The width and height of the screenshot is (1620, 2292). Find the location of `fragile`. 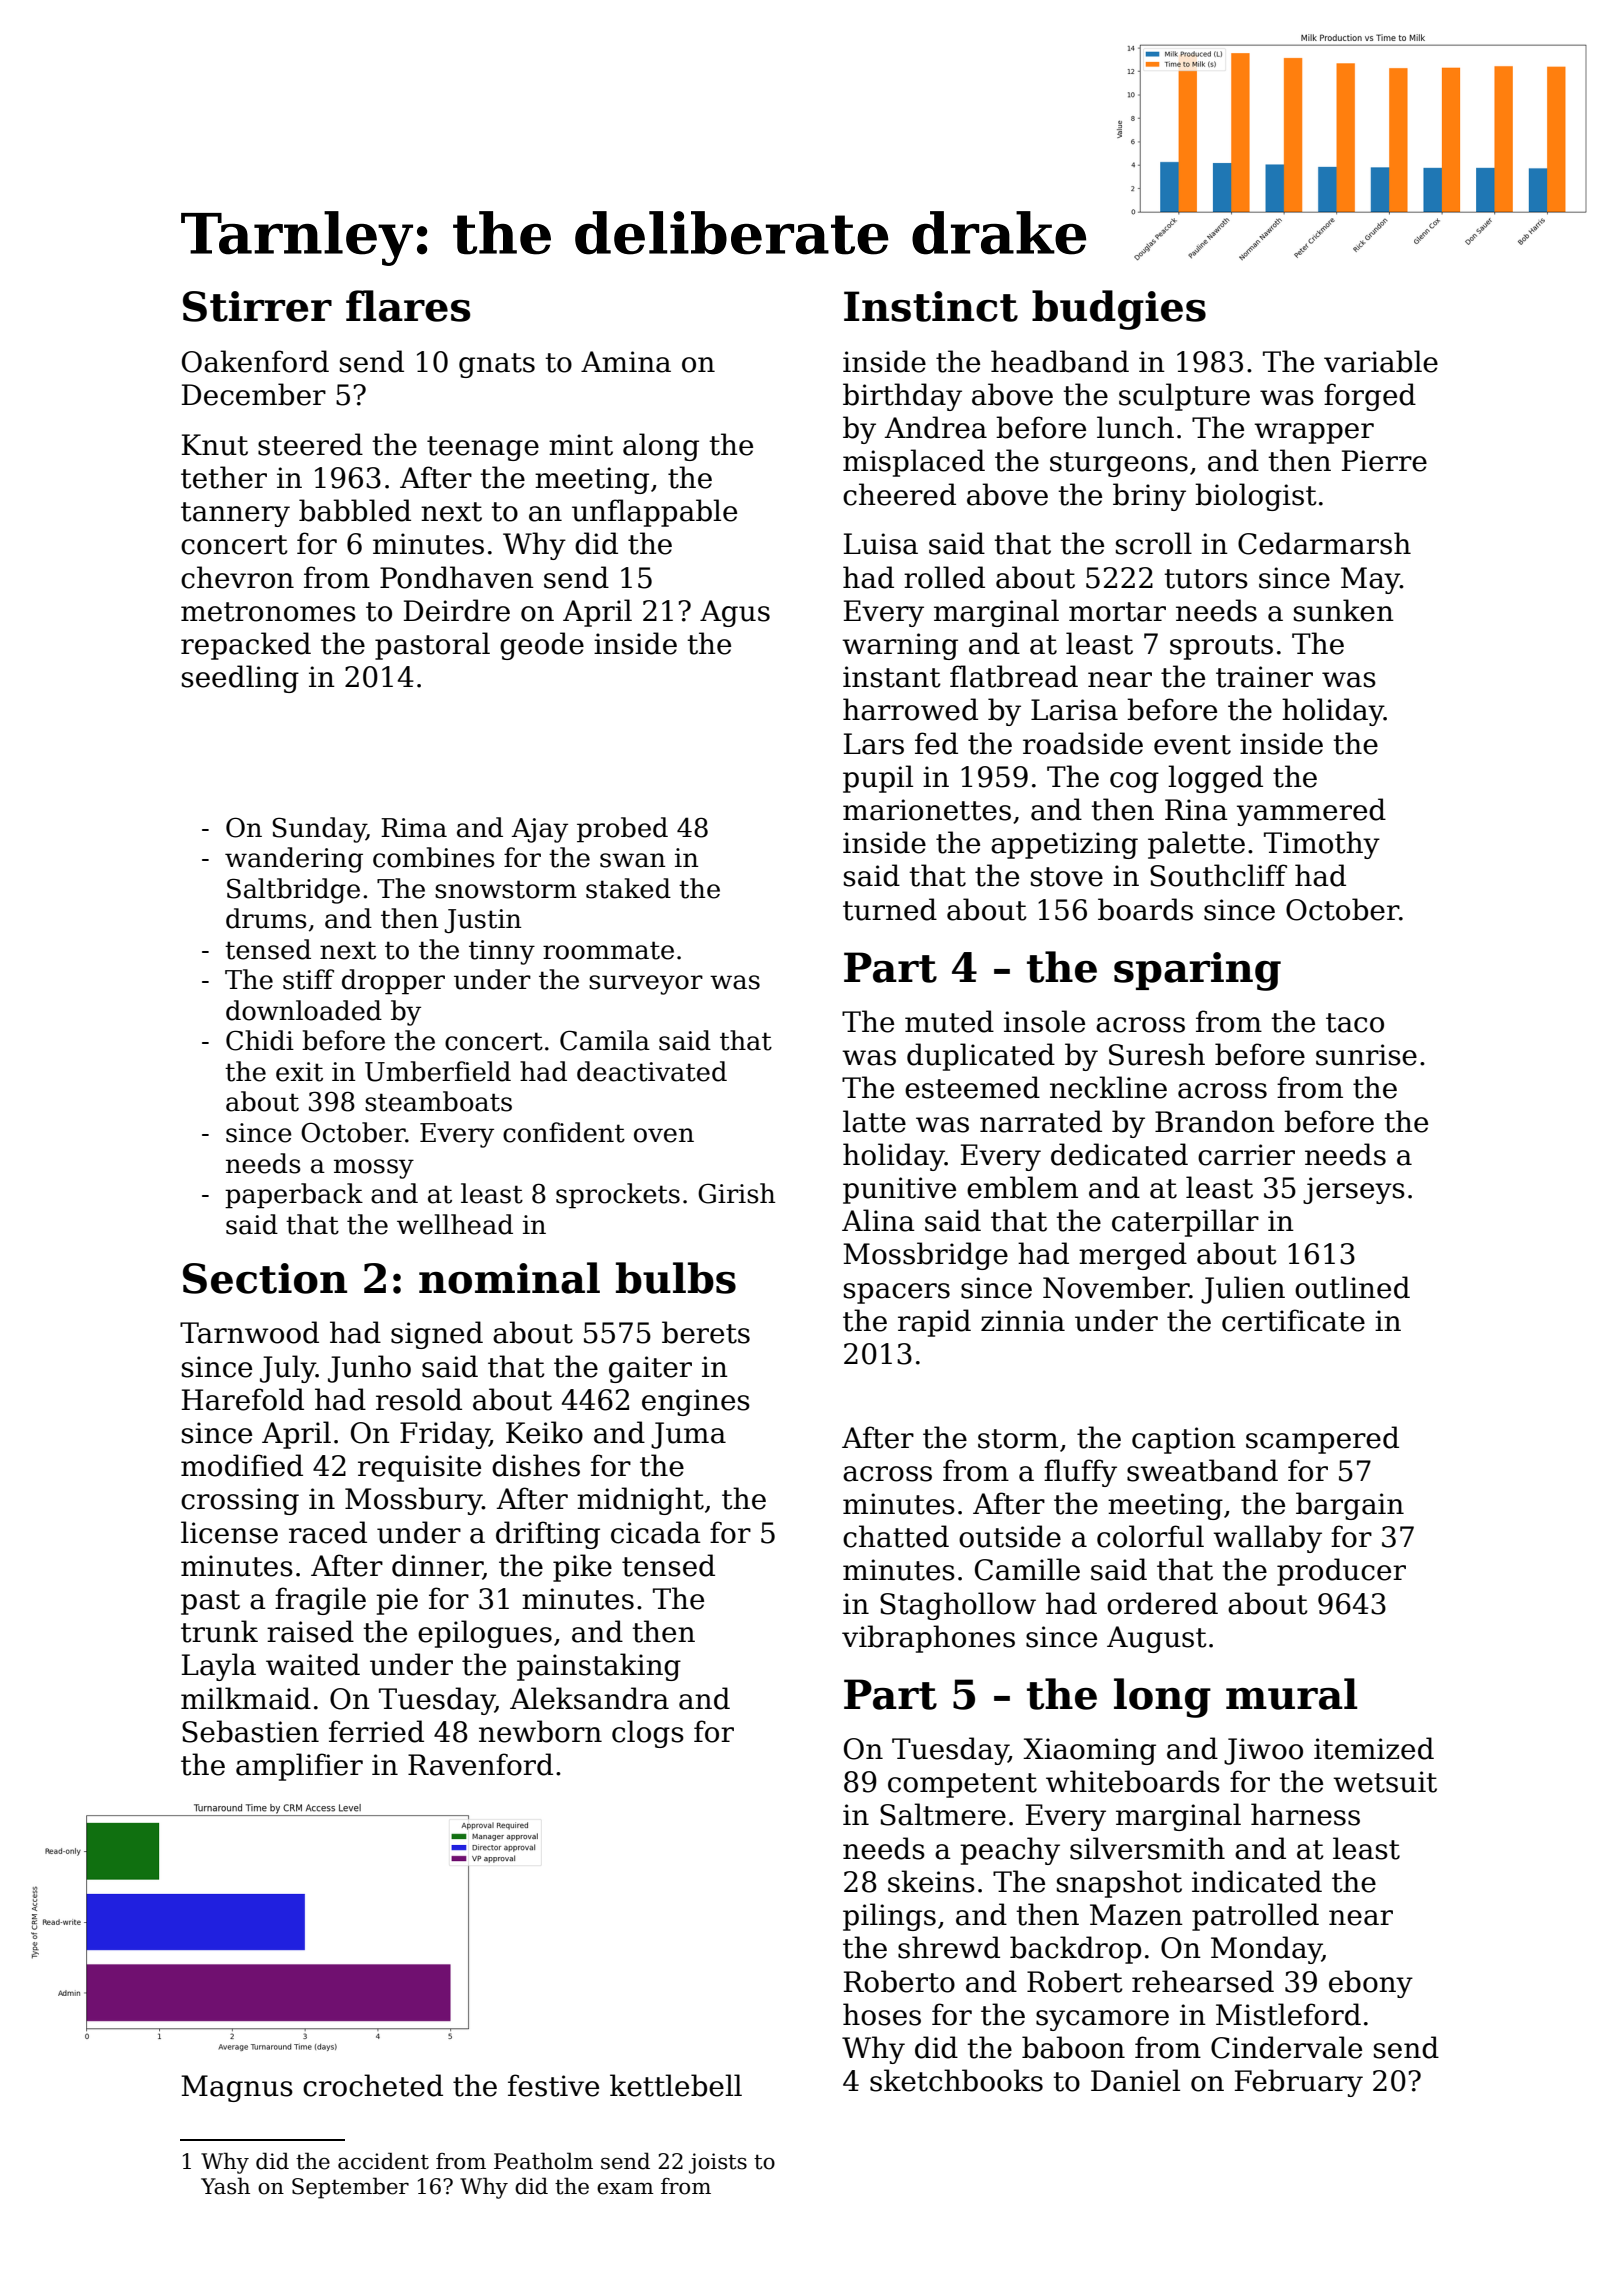

fragile is located at coordinates (320, 1601).
